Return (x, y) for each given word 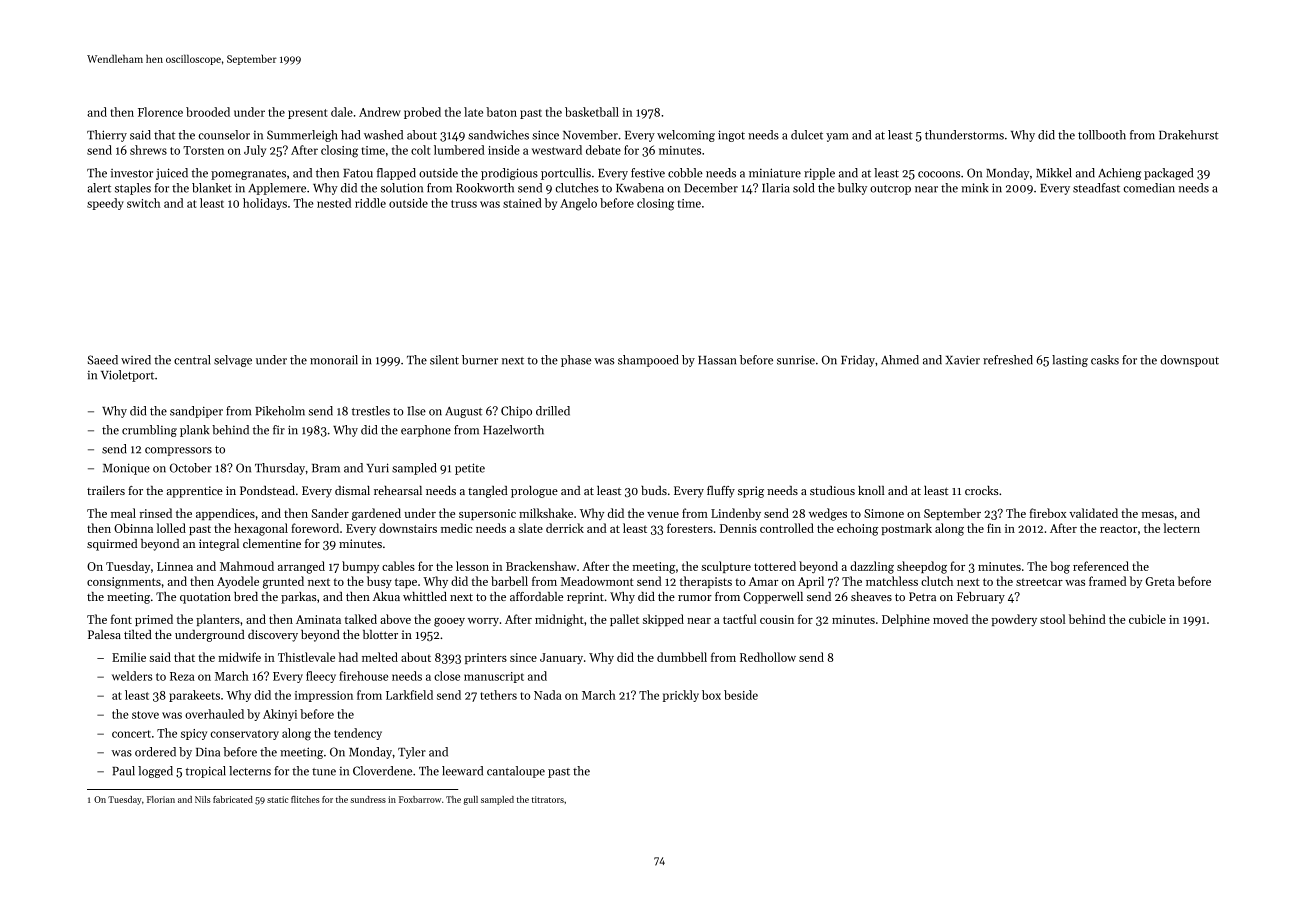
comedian (1149, 188)
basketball (592, 112)
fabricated (233, 799)
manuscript (494, 677)
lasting (1070, 361)
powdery (1014, 620)
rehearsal (398, 490)
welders (132, 676)
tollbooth (1102, 135)
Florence (160, 112)
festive (648, 173)
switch (144, 203)
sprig (751, 492)
